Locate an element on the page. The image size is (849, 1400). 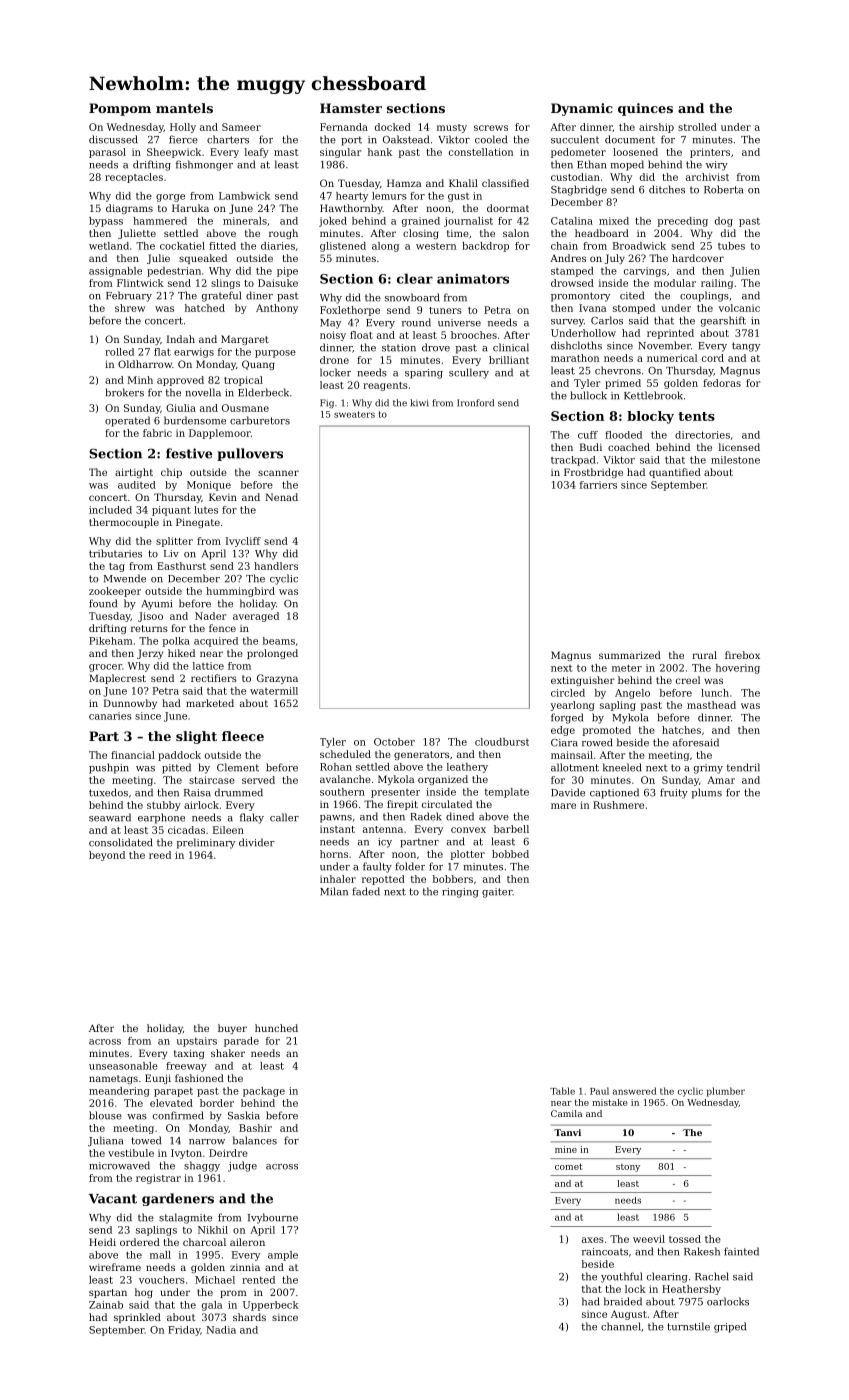
kiwi is located at coordinates (419, 403).
